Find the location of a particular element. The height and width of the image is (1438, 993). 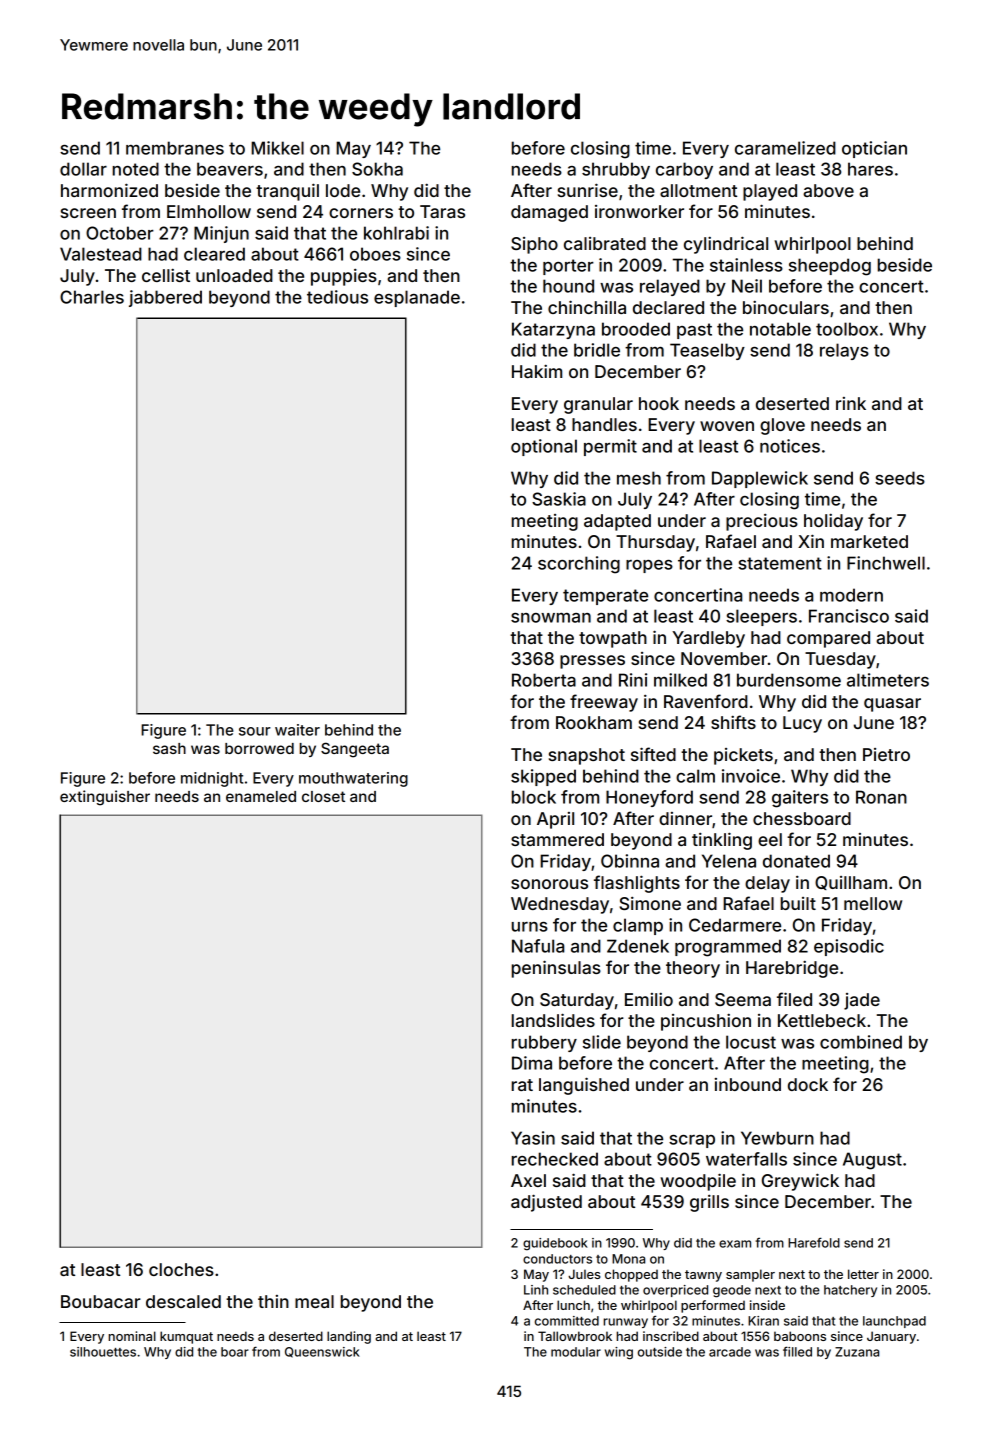

August is located at coordinates (872, 1161).
